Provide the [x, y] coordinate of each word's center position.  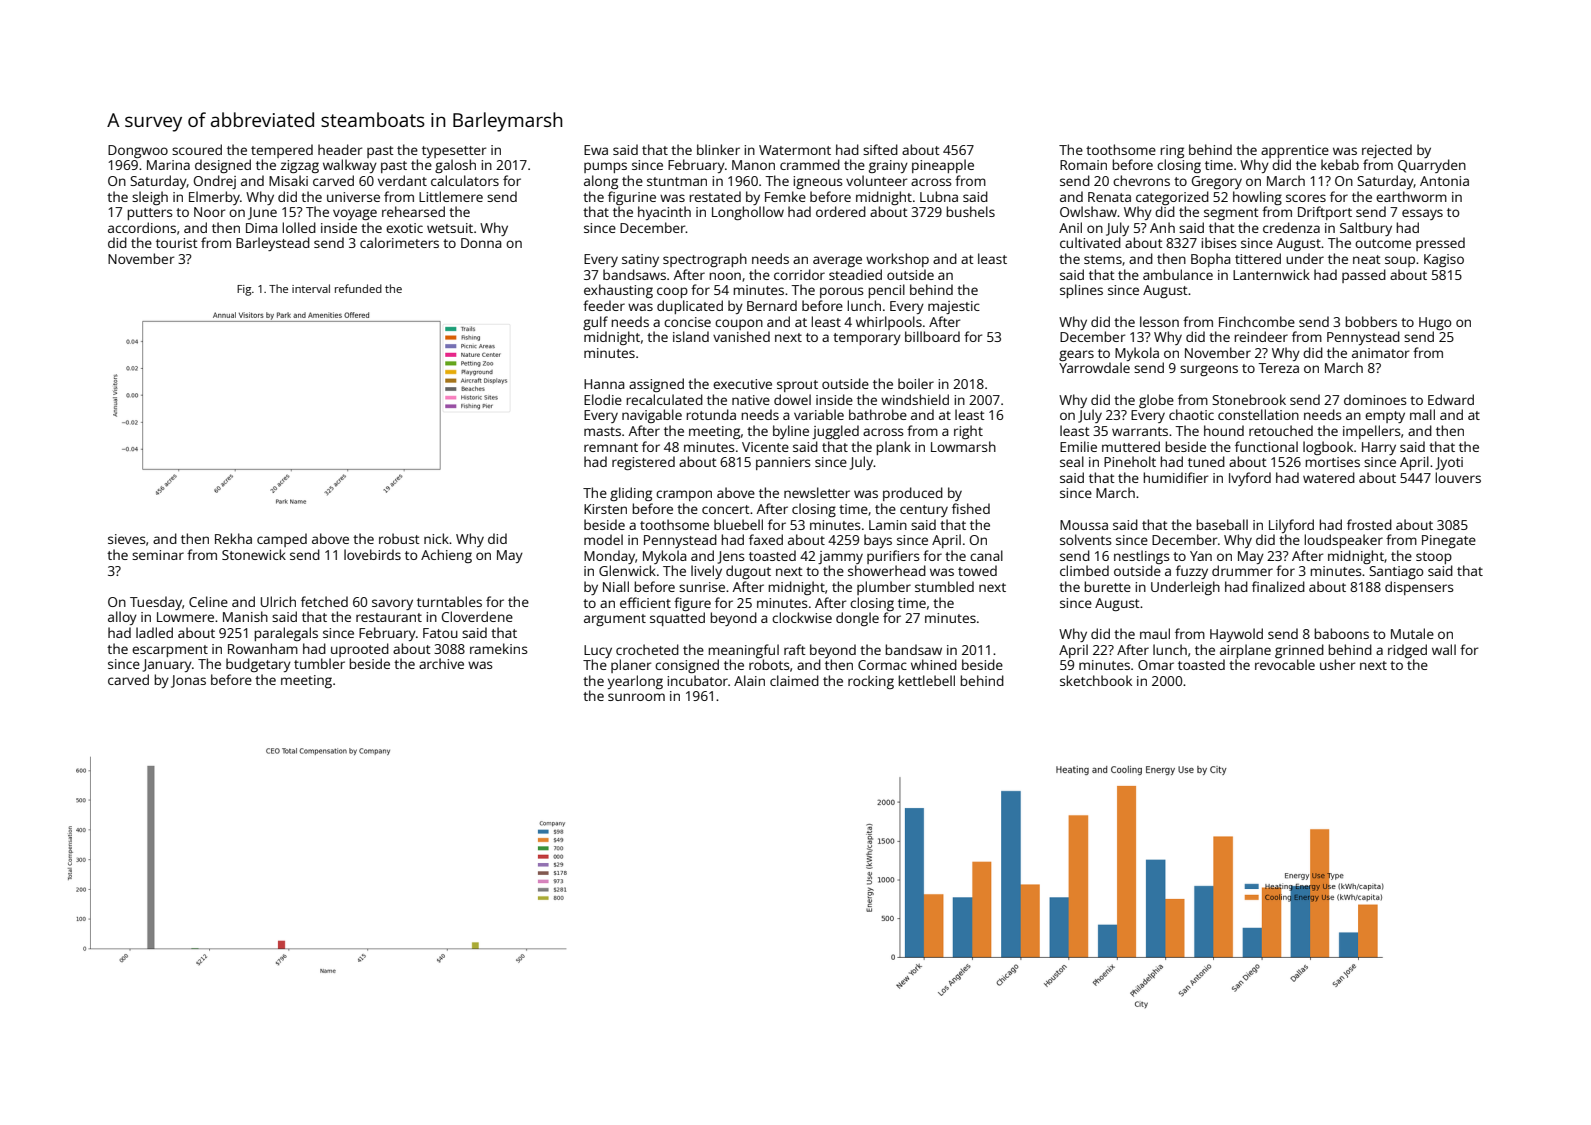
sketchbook [1096, 680]
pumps [605, 167]
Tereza [1278, 368]
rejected [1387, 151]
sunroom [636, 697]
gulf [595, 323]
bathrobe [878, 414]
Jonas [188, 681]
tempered [282, 151]
